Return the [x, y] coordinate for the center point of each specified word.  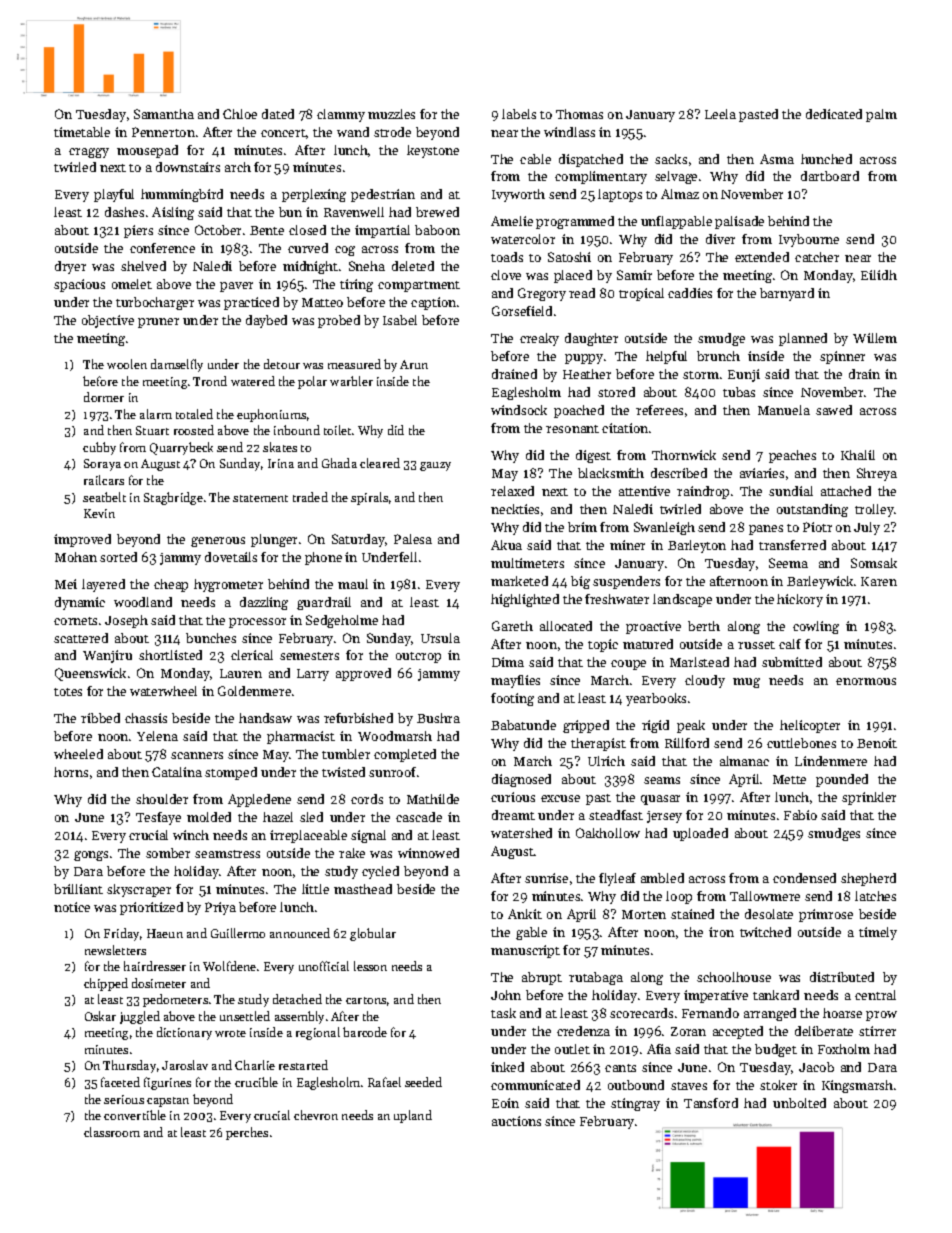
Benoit [877, 743]
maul [353, 584]
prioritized [151, 908]
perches [247, 1133]
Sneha [367, 266]
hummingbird [182, 195]
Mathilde [433, 799]
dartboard [830, 176]
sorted [118, 557]
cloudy [705, 681]
